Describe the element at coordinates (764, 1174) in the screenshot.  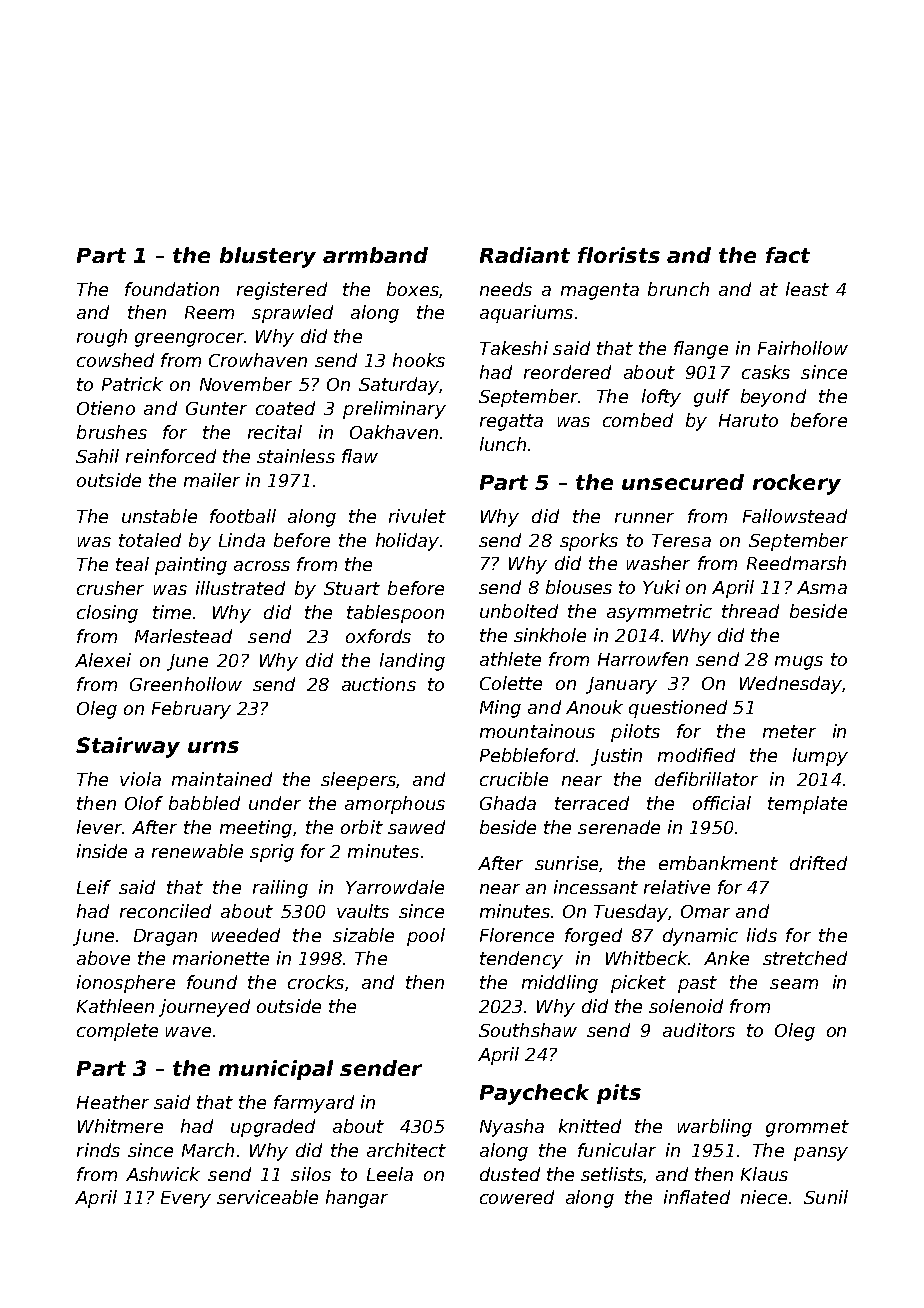
I see `Klaus` at that location.
